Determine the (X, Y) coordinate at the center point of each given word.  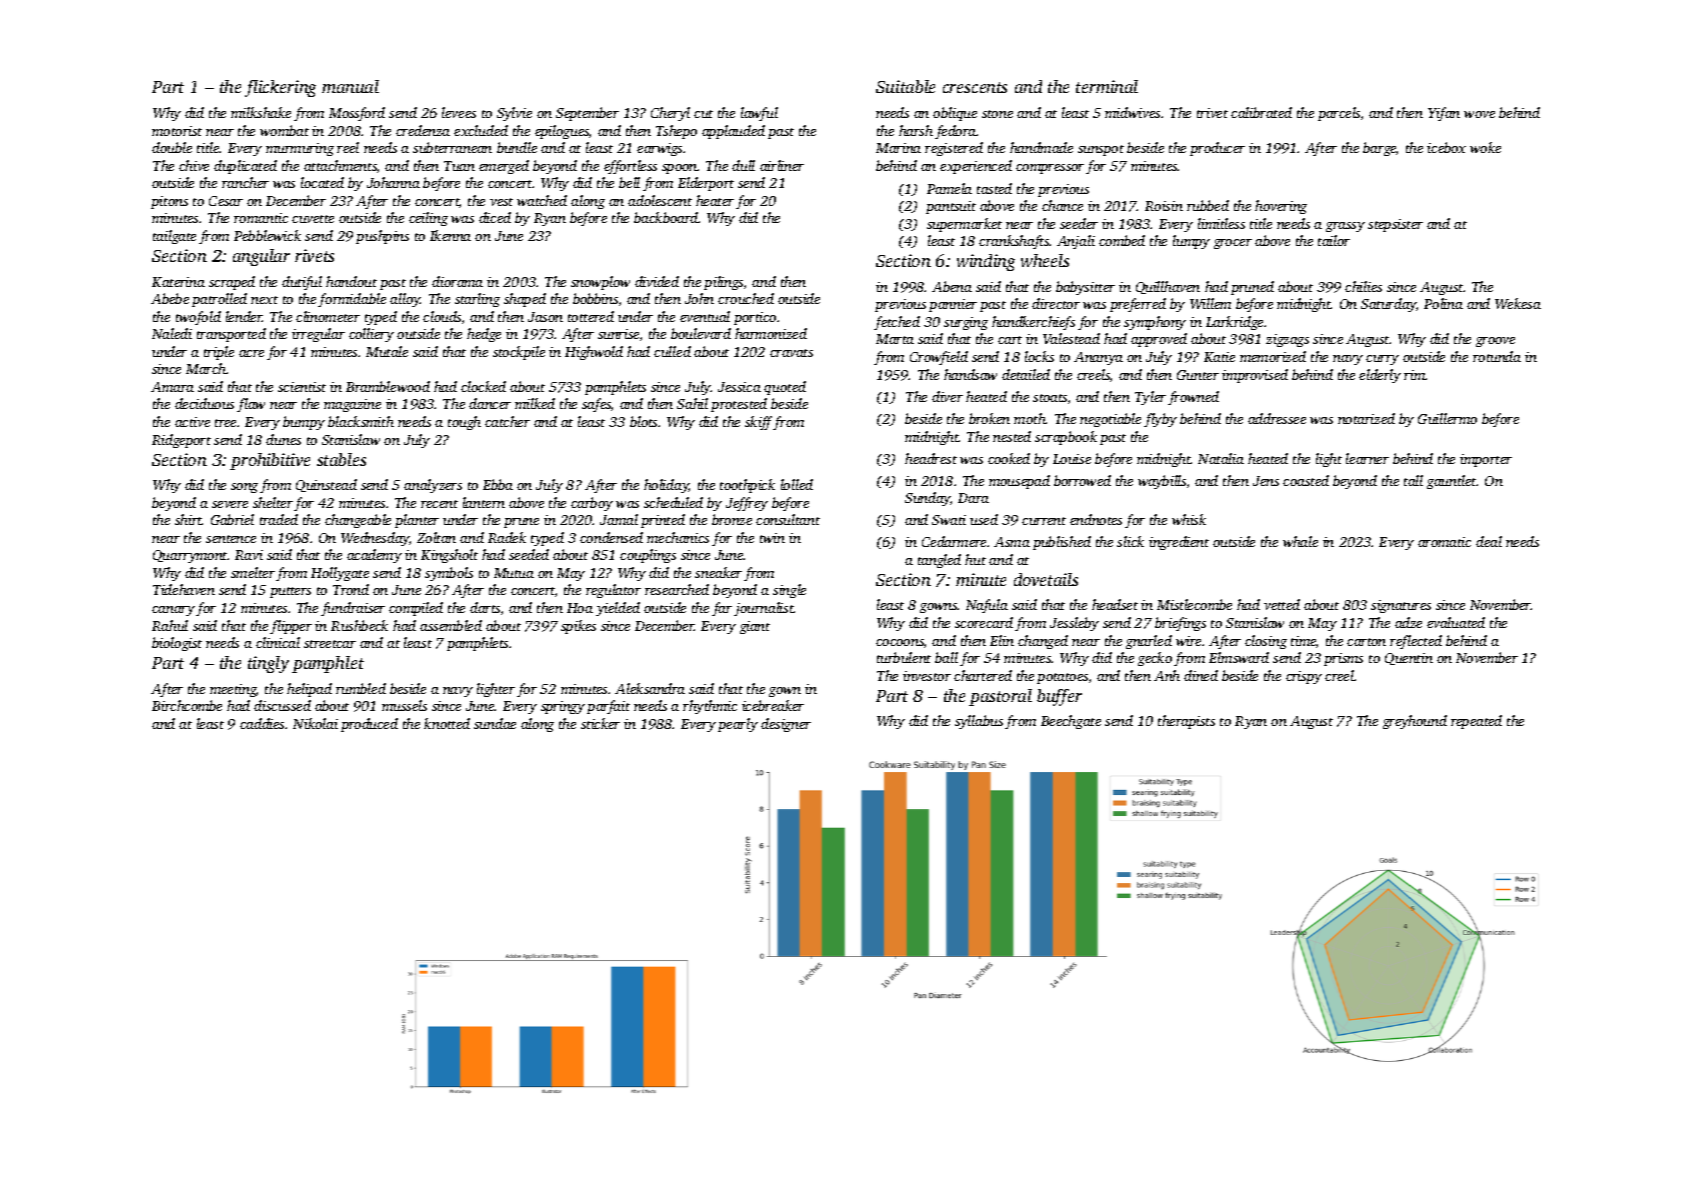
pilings (723, 283)
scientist (302, 387)
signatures (1401, 606)
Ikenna (450, 235)
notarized (1366, 418)
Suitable (905, 86)
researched (677, 589)
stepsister (1395, 225)
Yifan (1444, 114)
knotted (447, 723)
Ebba (498, 484)
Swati (949, 520)
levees (459, 112)
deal (1489, 541)
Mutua (514, 573)
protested (739, 405)
